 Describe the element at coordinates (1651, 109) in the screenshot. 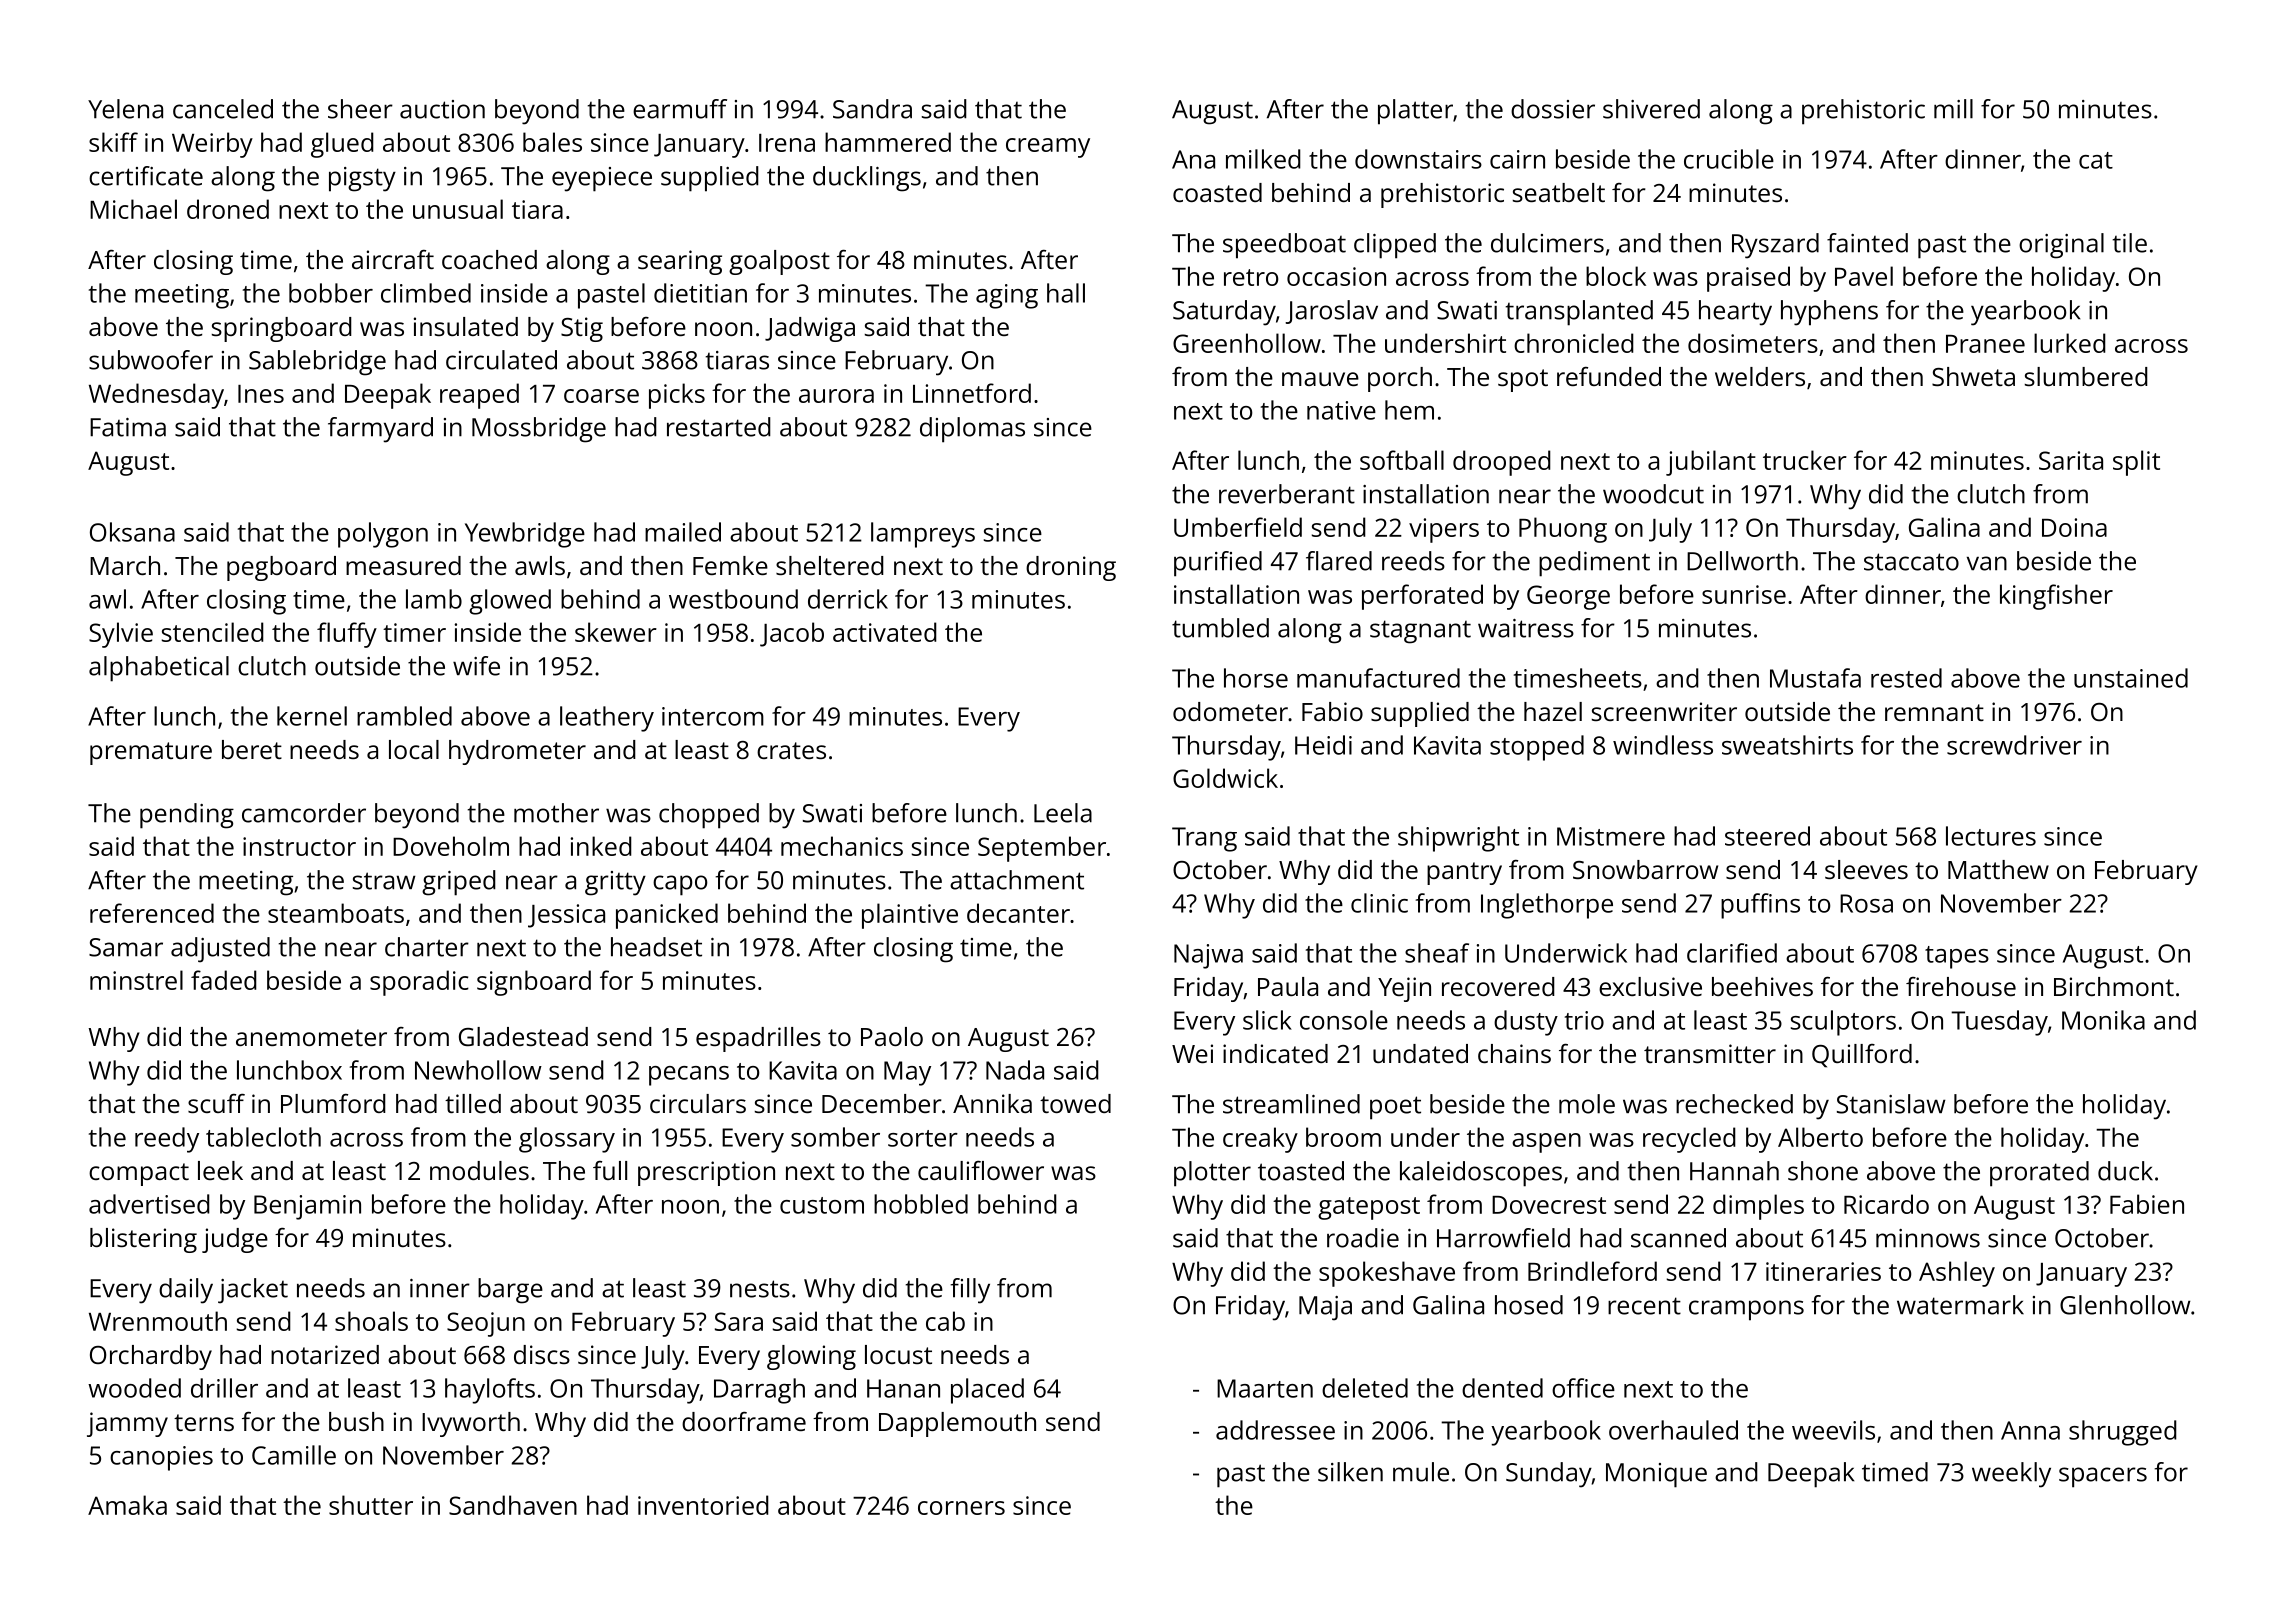

I see `shivered` at that location.
